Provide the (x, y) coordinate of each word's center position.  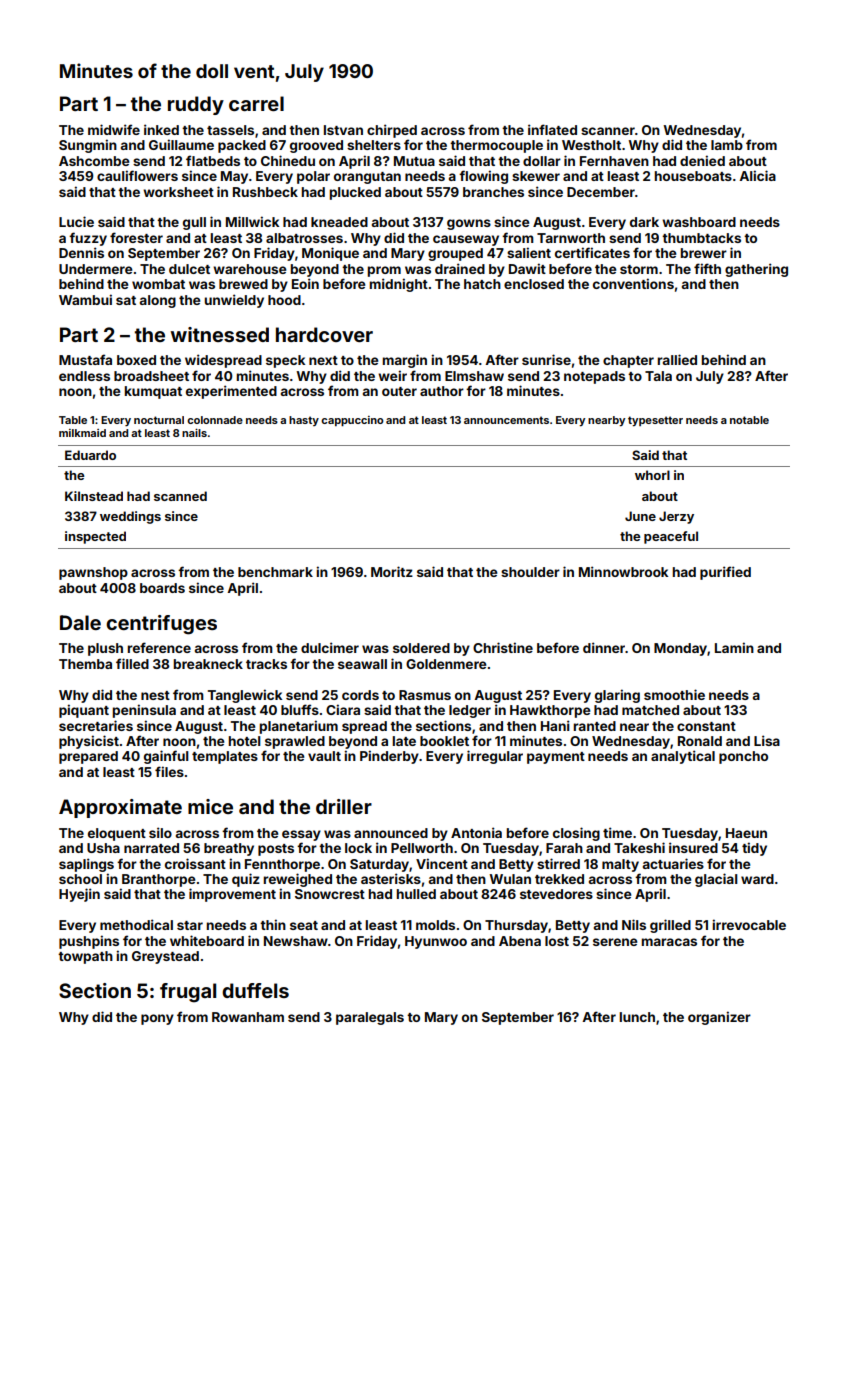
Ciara (343, 709)
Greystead (165, 957)
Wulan (510, 879)
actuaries (673, 863)
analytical (683, 757)
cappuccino (352, 421)
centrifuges (161, 625)
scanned (180, 496)
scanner (608, 131)
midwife (114, 129)
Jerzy (676, 517)
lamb (727, 145)
